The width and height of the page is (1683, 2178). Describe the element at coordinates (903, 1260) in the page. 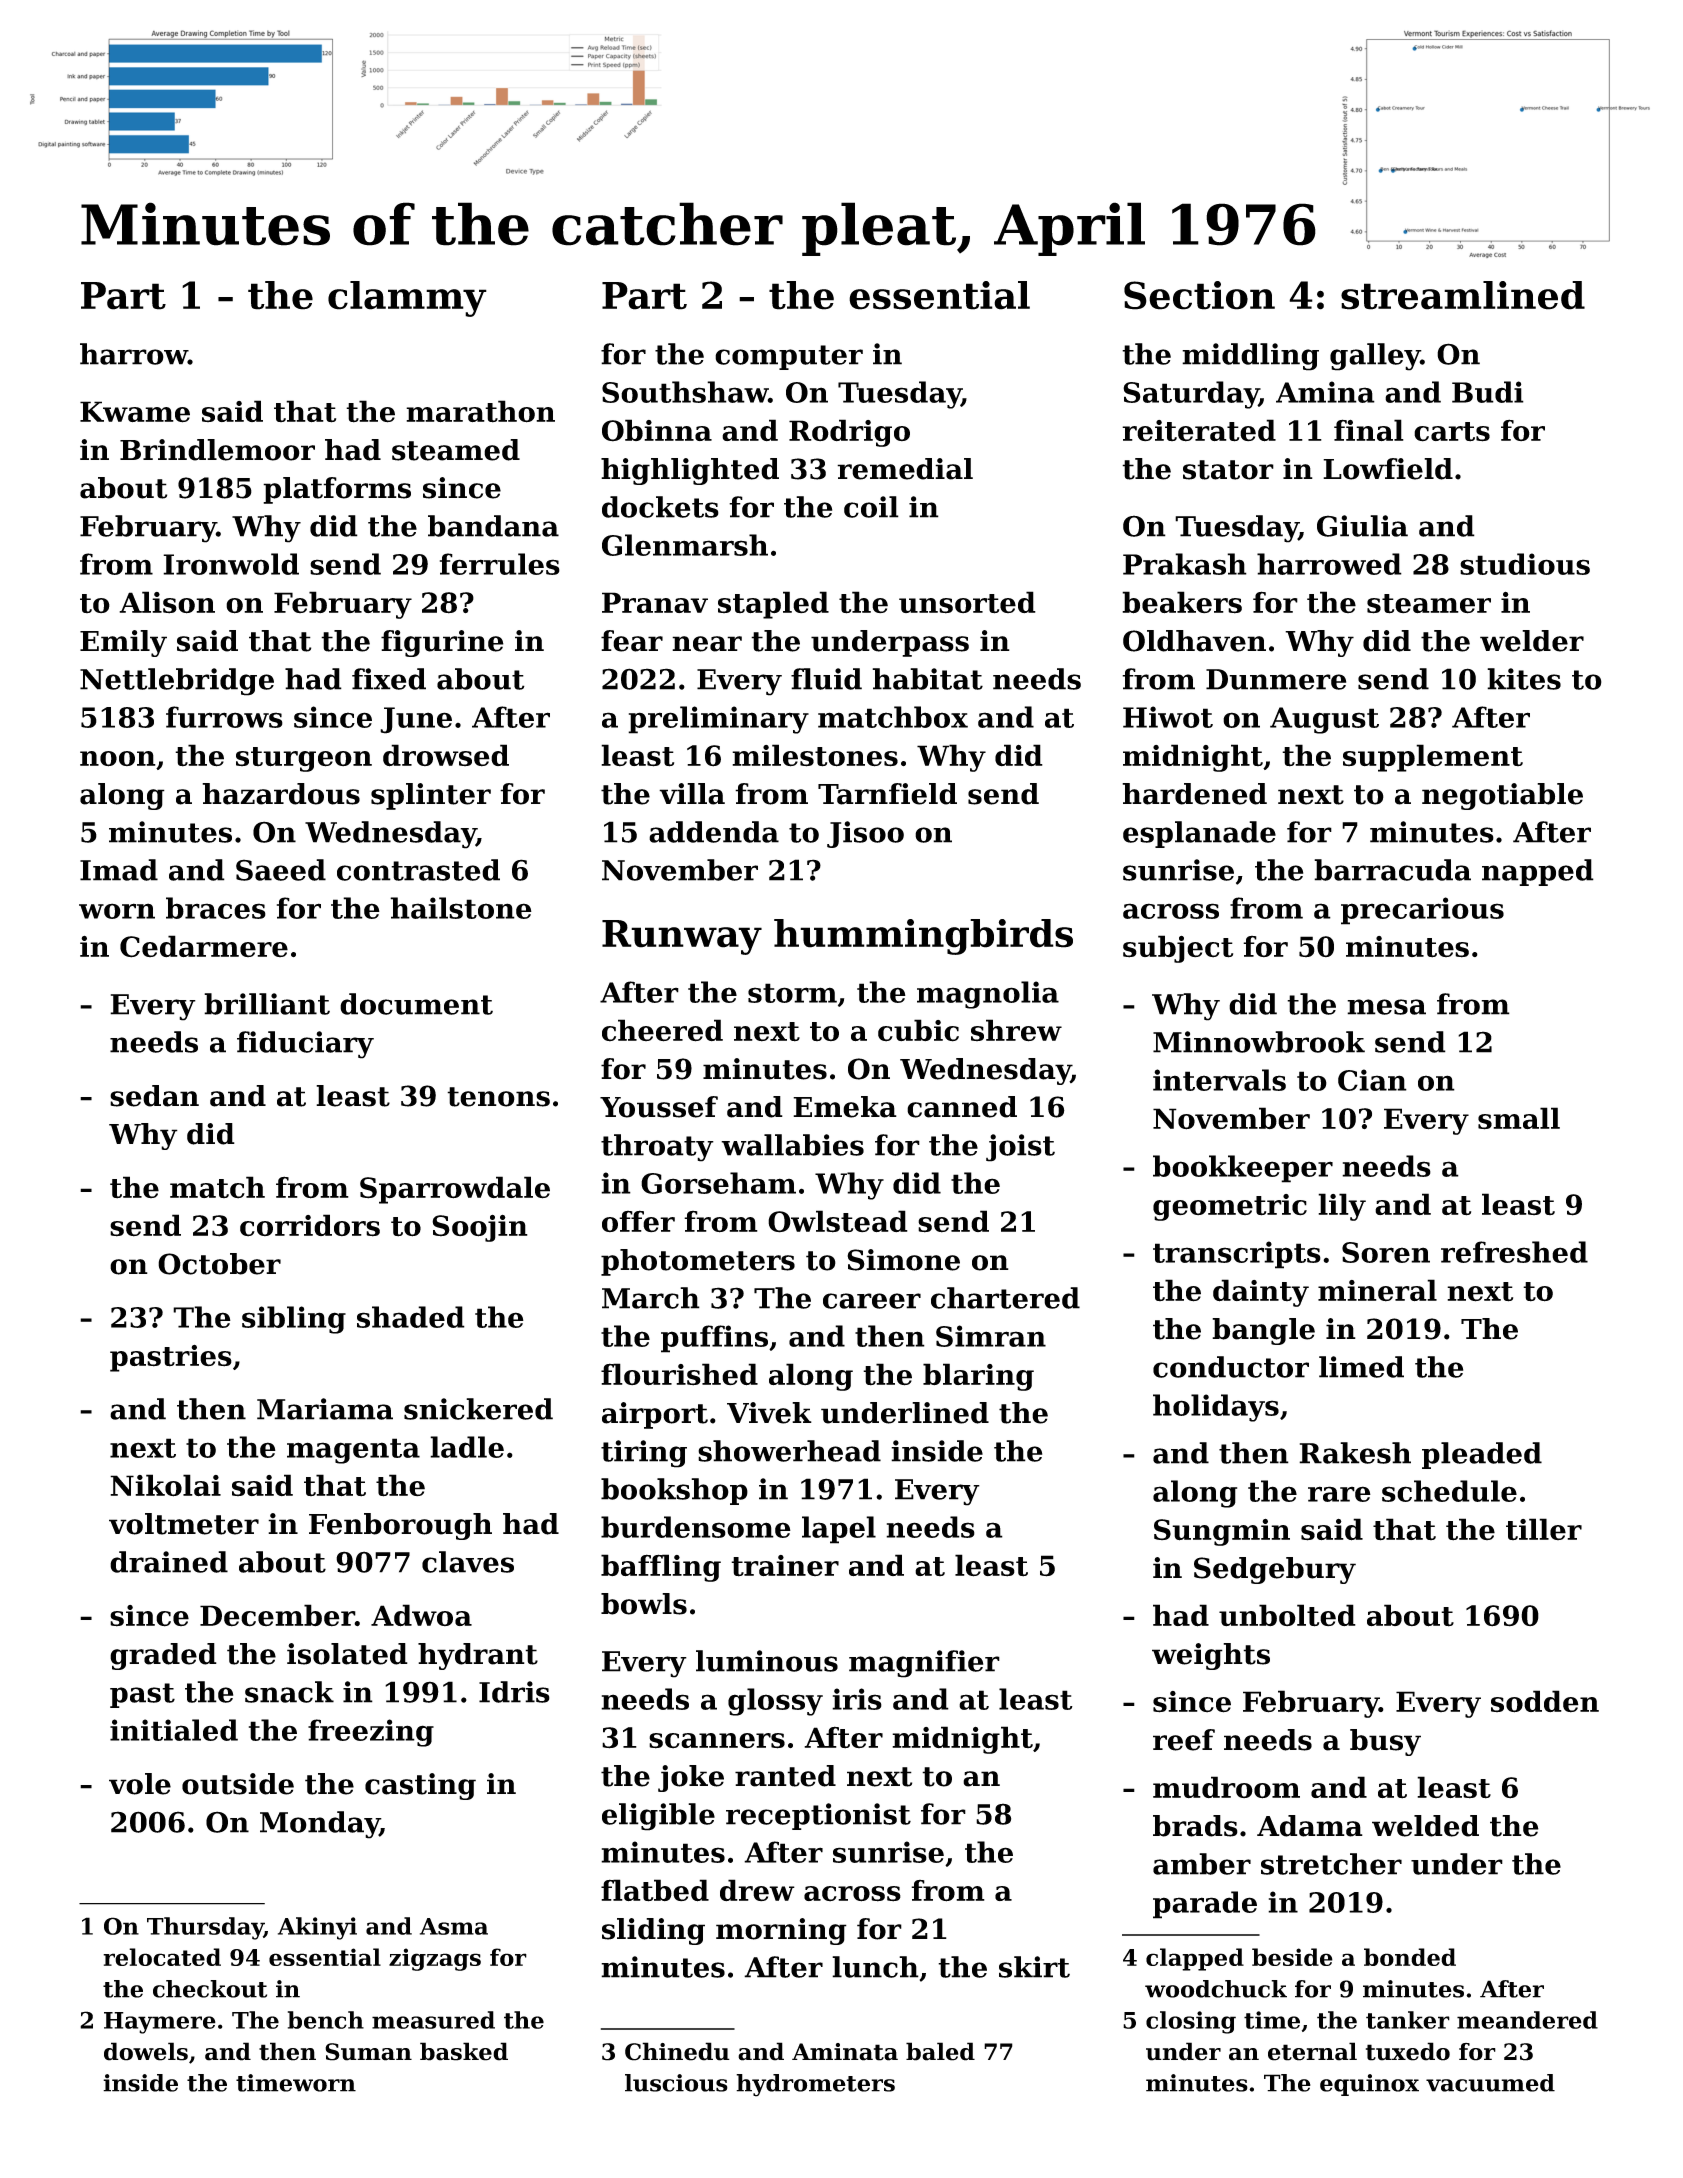

I see `Simone` at that location.
